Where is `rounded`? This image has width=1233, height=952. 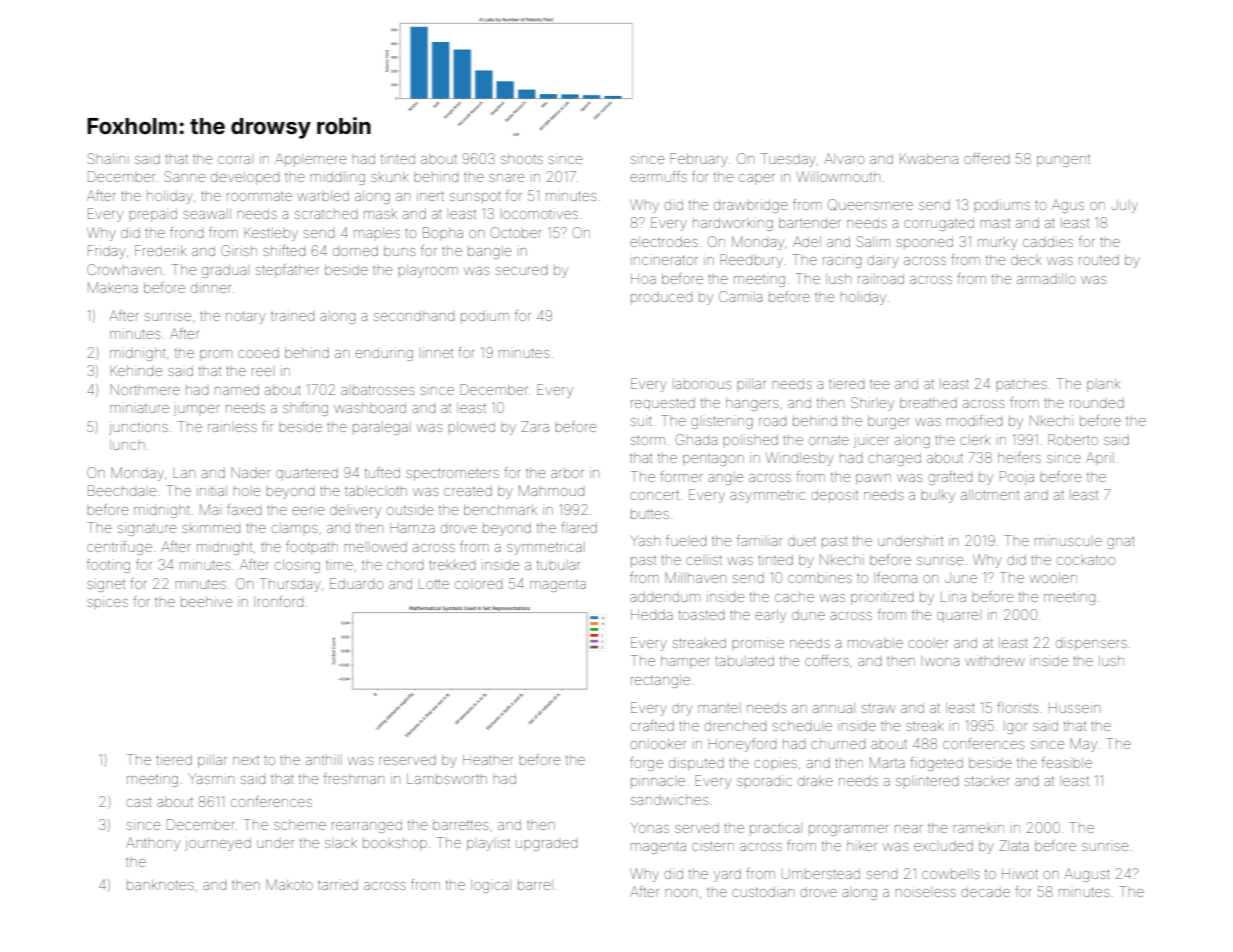
rounded is located at coordinates (1097, 403).
